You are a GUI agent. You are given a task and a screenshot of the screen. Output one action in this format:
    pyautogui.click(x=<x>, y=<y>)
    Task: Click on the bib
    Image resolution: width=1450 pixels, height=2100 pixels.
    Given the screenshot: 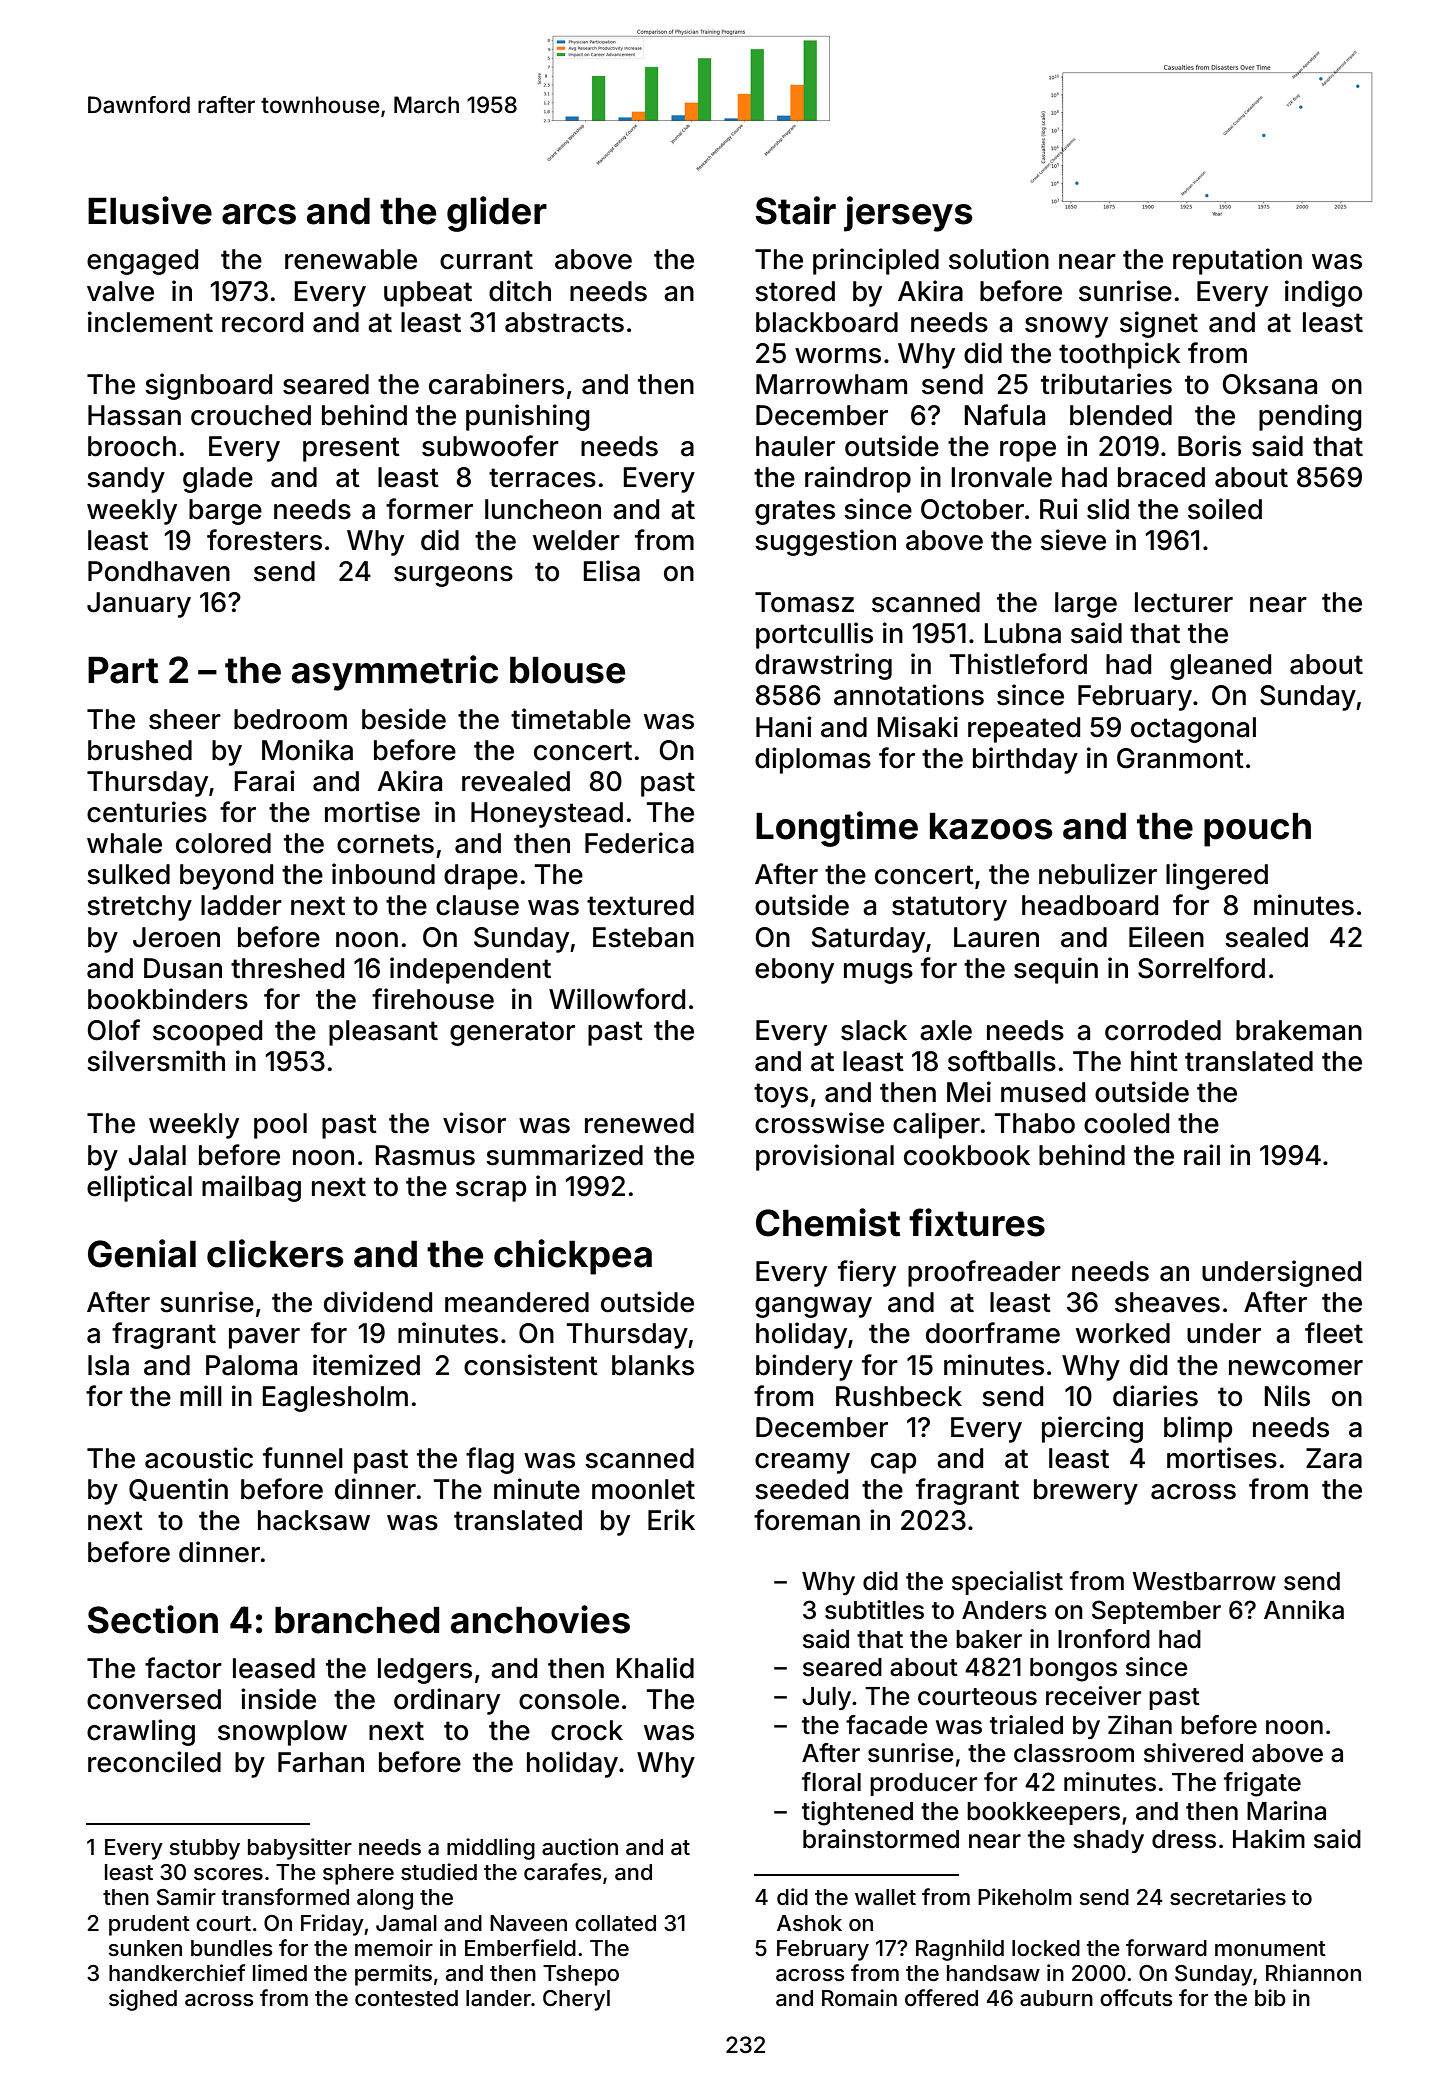 What is the action you would take?
    pyautogui.click(x=1270, y=1997)
